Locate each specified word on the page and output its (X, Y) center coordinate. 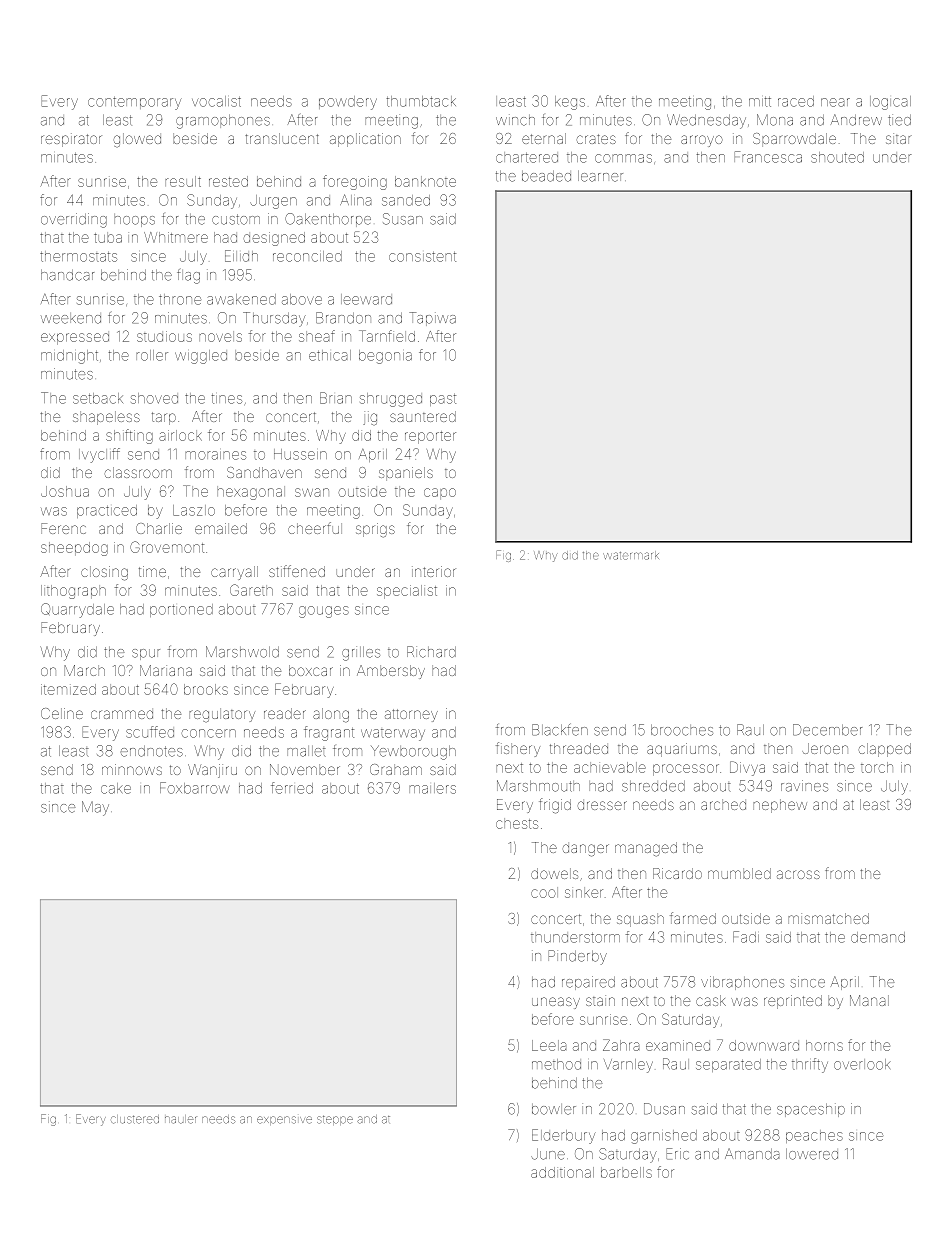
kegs (570, 103)
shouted (837, 157)
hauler (181, 1119)
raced (796, 101)
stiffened (297, 571)
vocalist (216, 101)
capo (440, 493)
